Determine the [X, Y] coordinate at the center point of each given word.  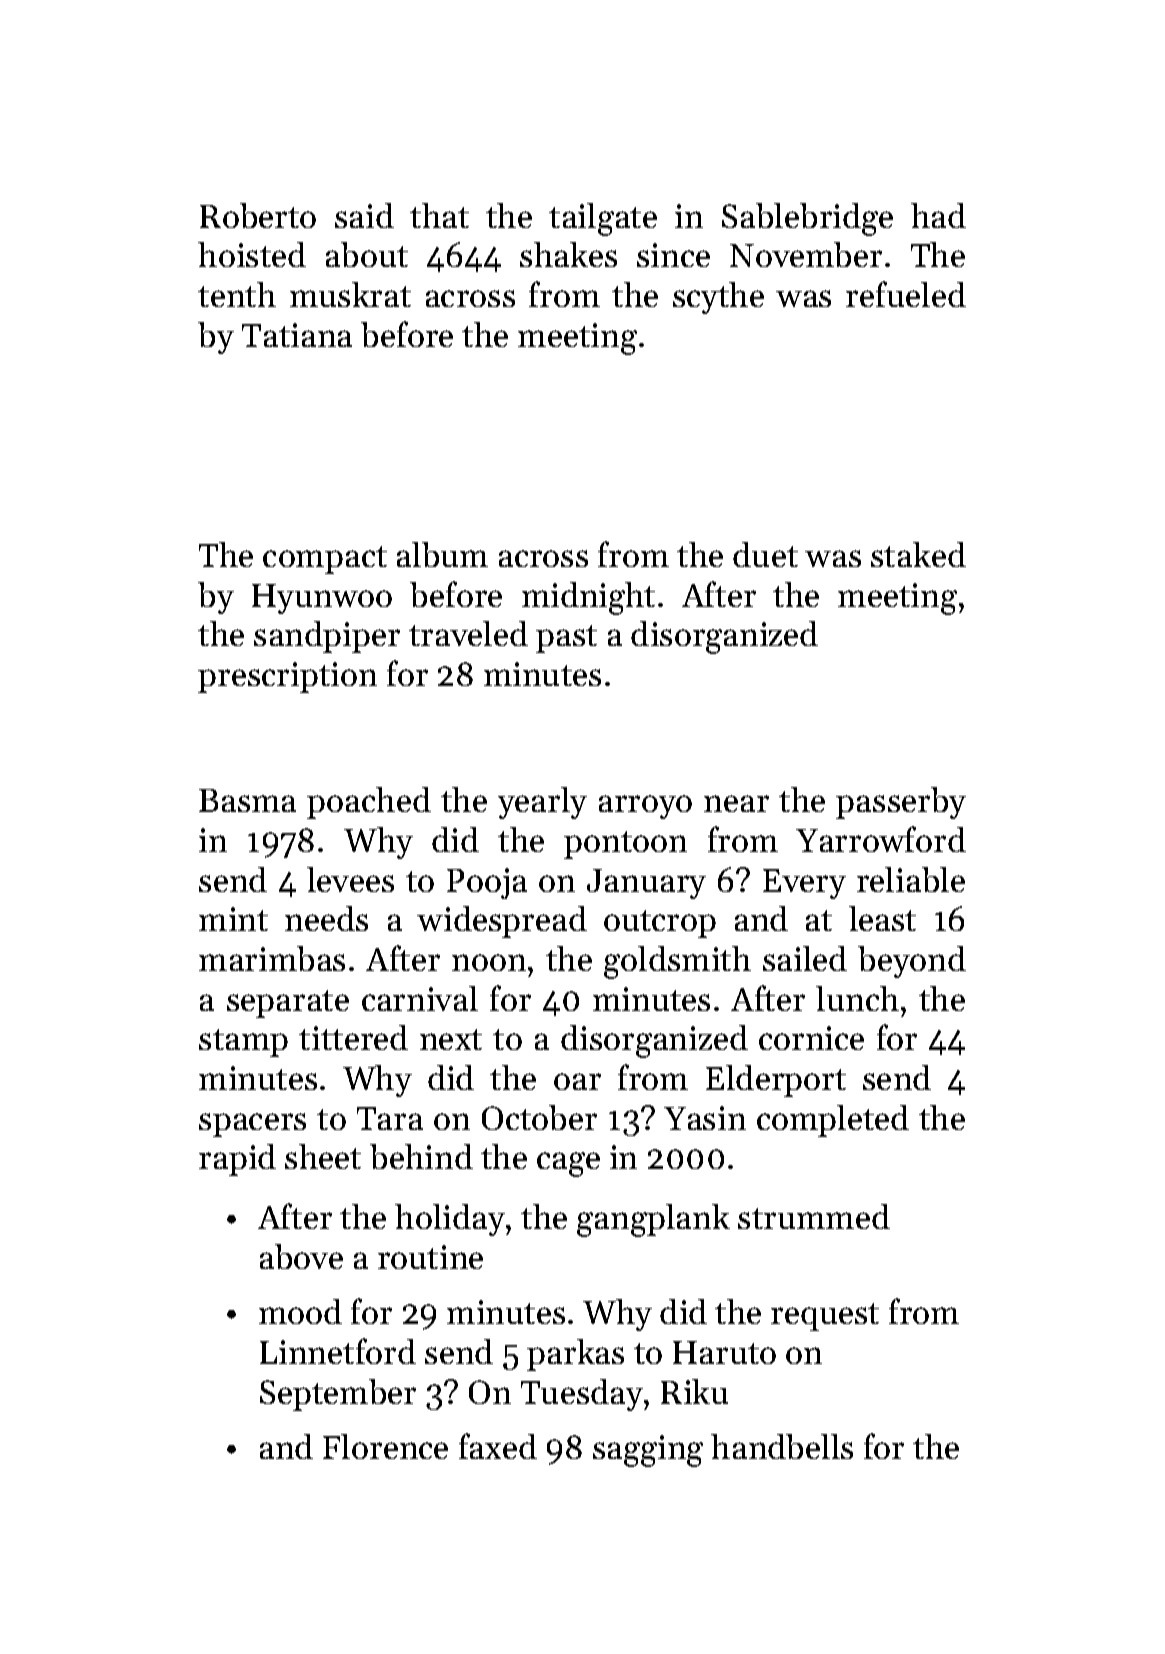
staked [918, 554]
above [301, 1256]
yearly [542, 803]
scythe [718, 298]
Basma [247, 800]
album [442, 554]
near [736, 803]
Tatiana [297, 335]
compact [325, 560]
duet [765, 554]
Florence [385, 1446]
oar [577, 1081]
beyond [912, 962]
